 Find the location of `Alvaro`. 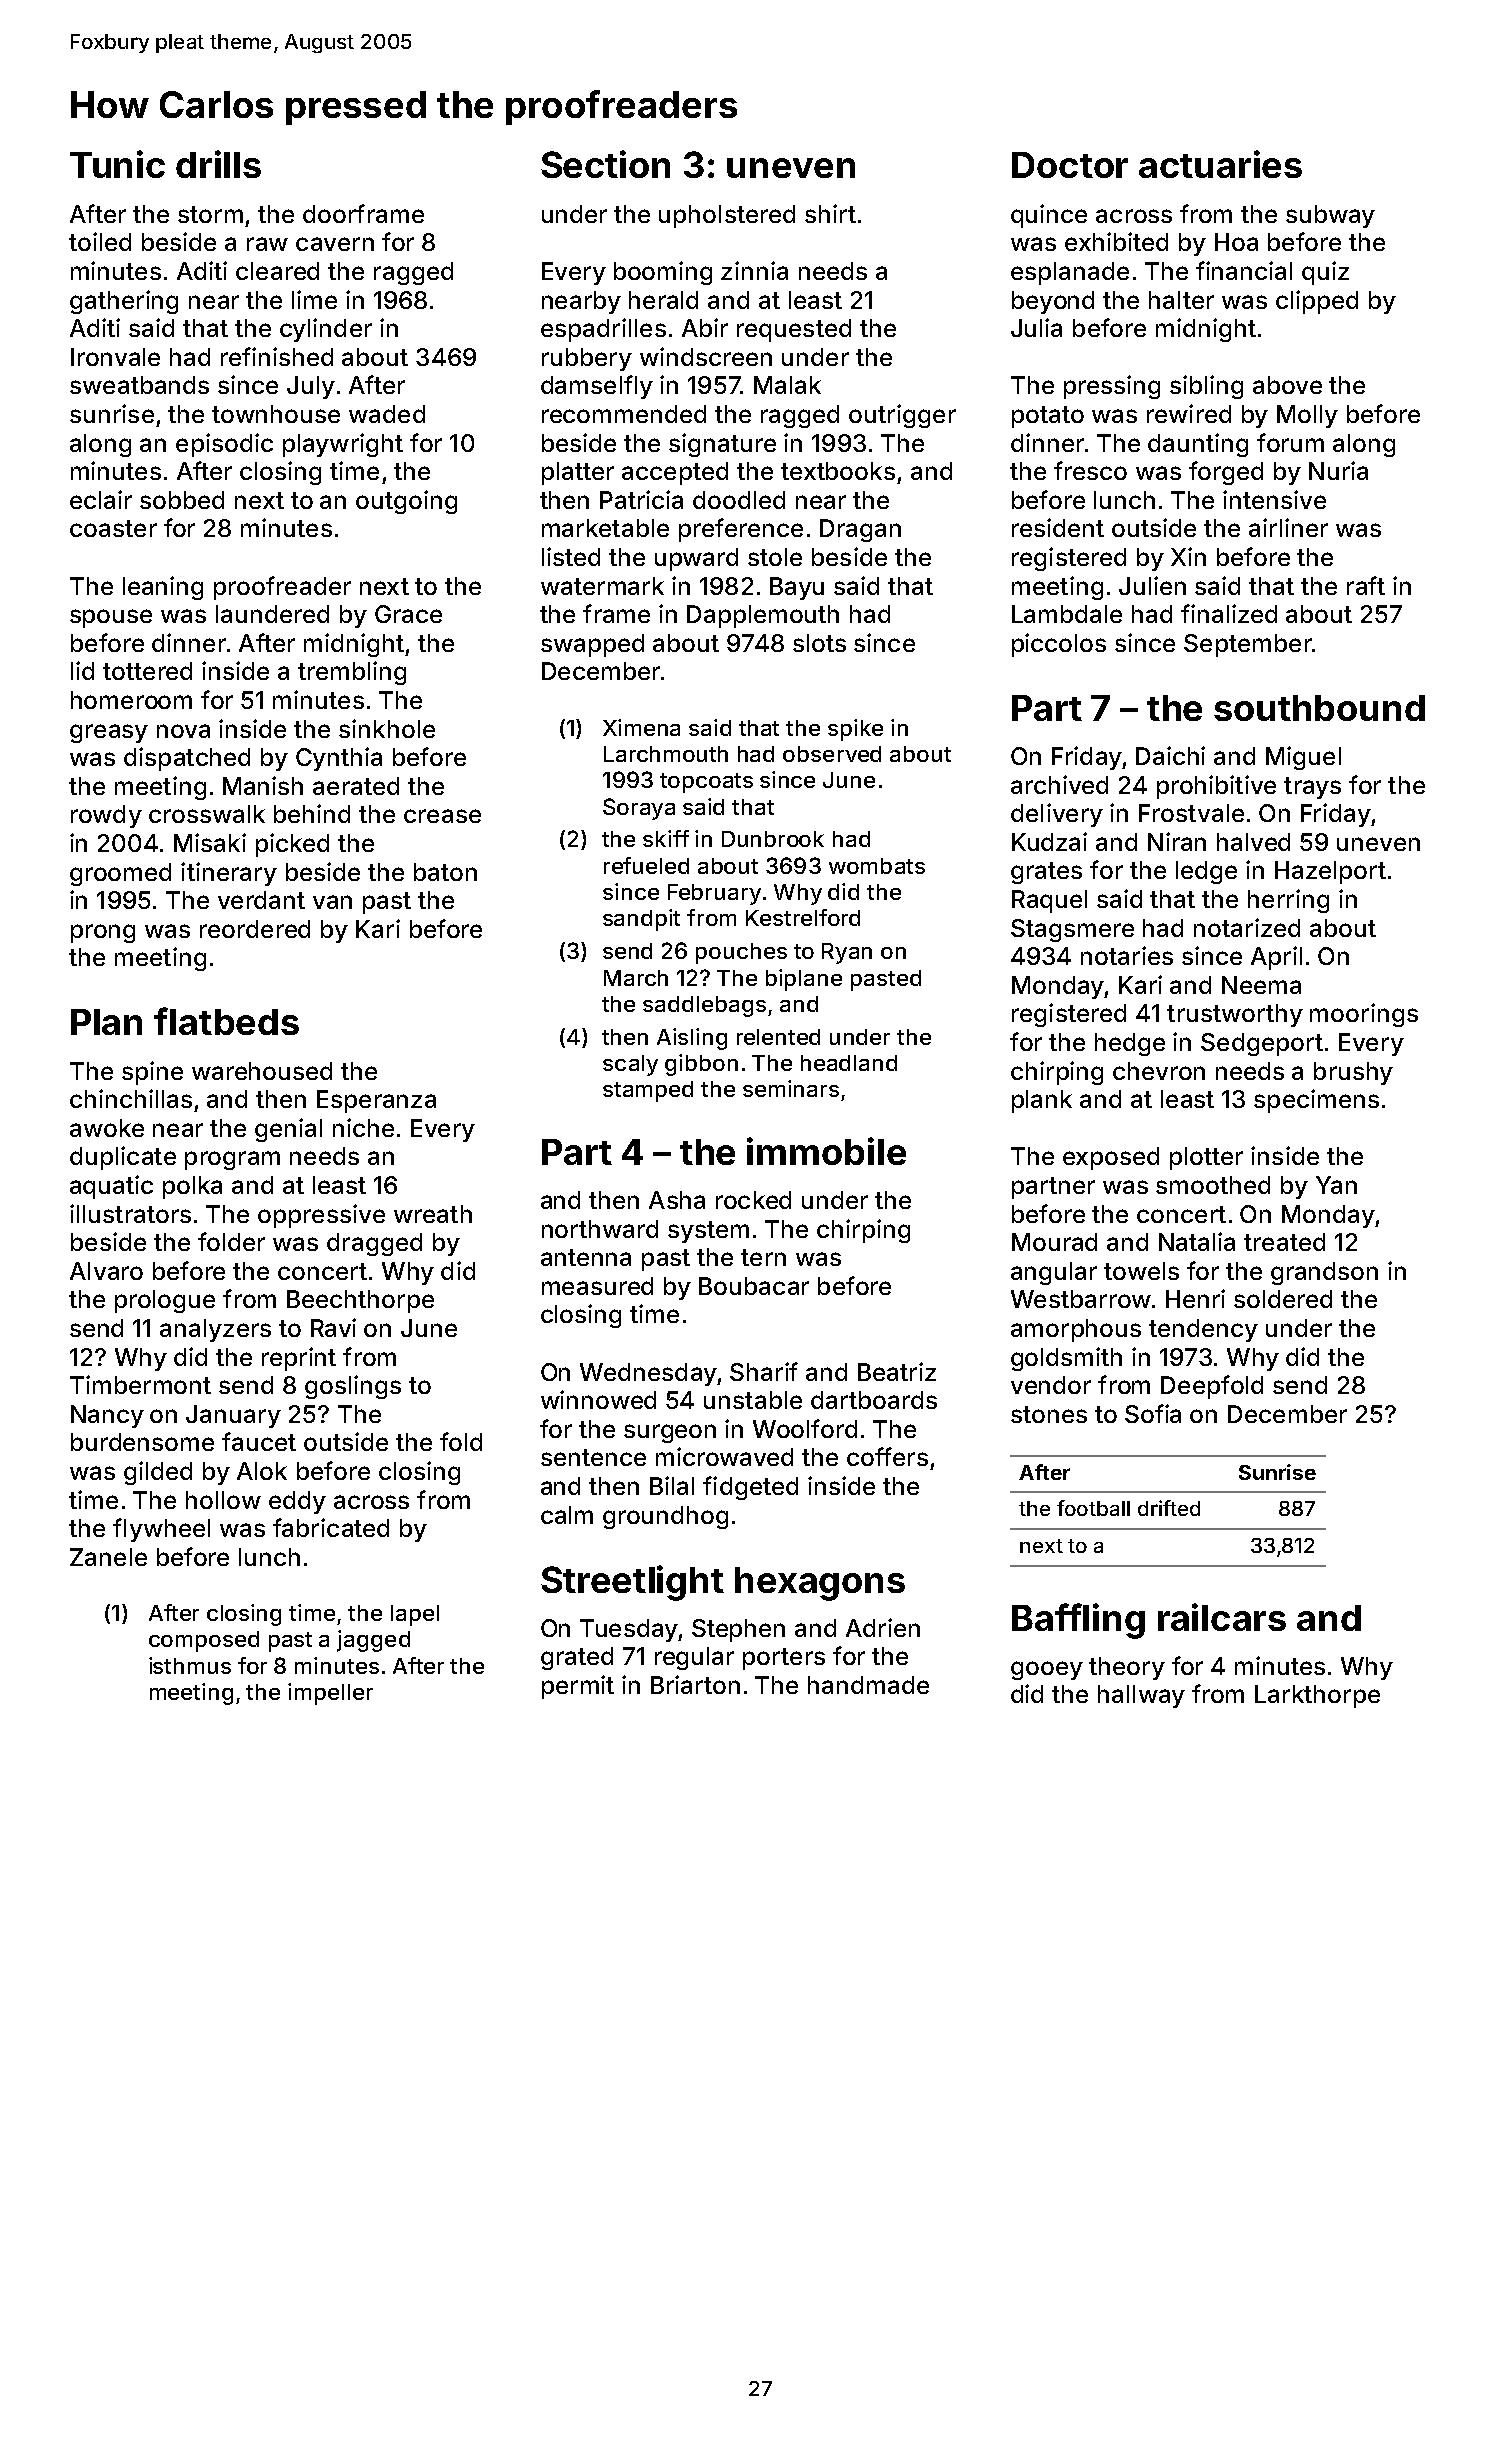

Alvaro is located at coordinates (106, 1271).
